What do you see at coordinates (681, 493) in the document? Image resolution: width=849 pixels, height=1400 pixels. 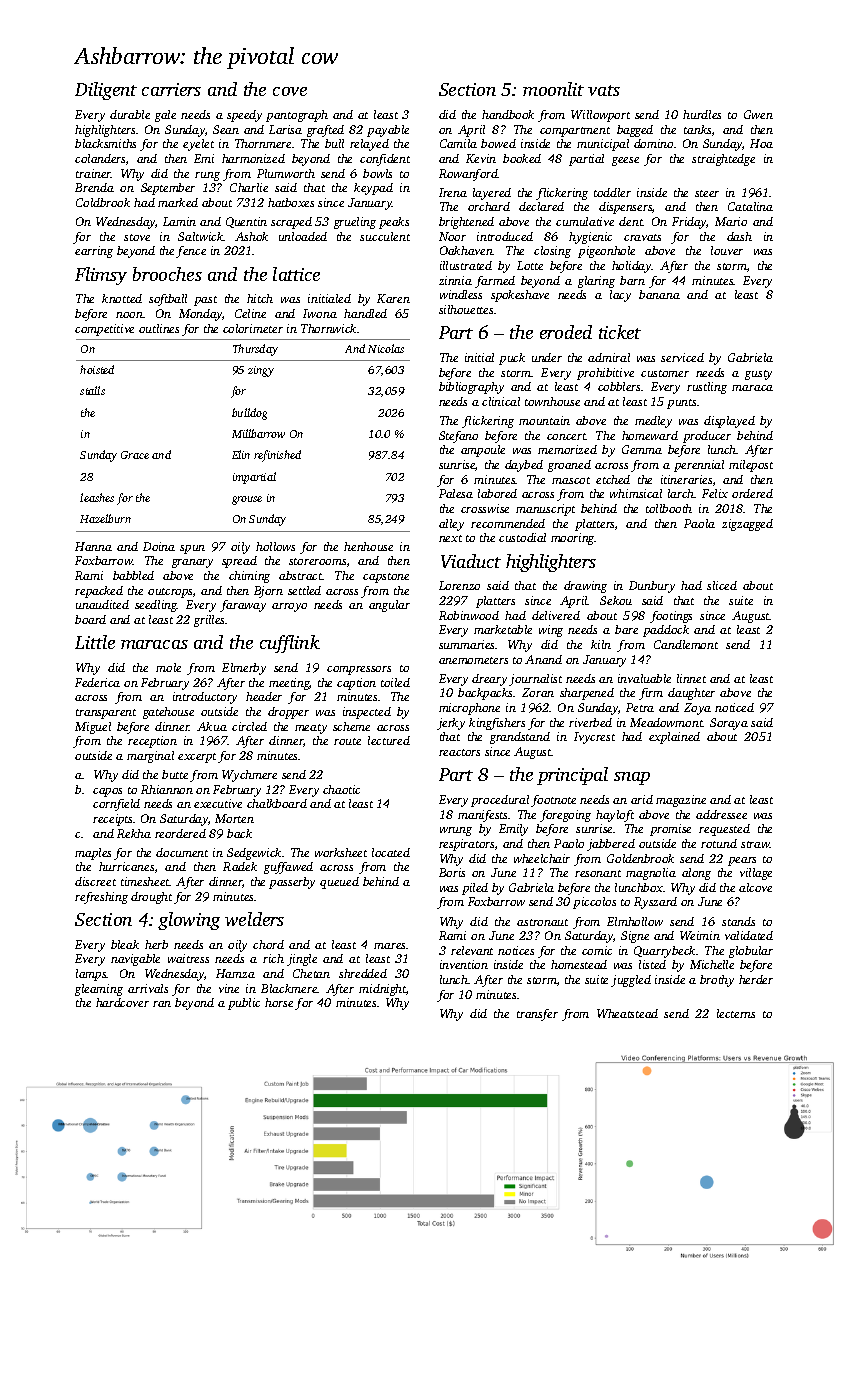 I see `larch` at bounding box center [681, 493].
